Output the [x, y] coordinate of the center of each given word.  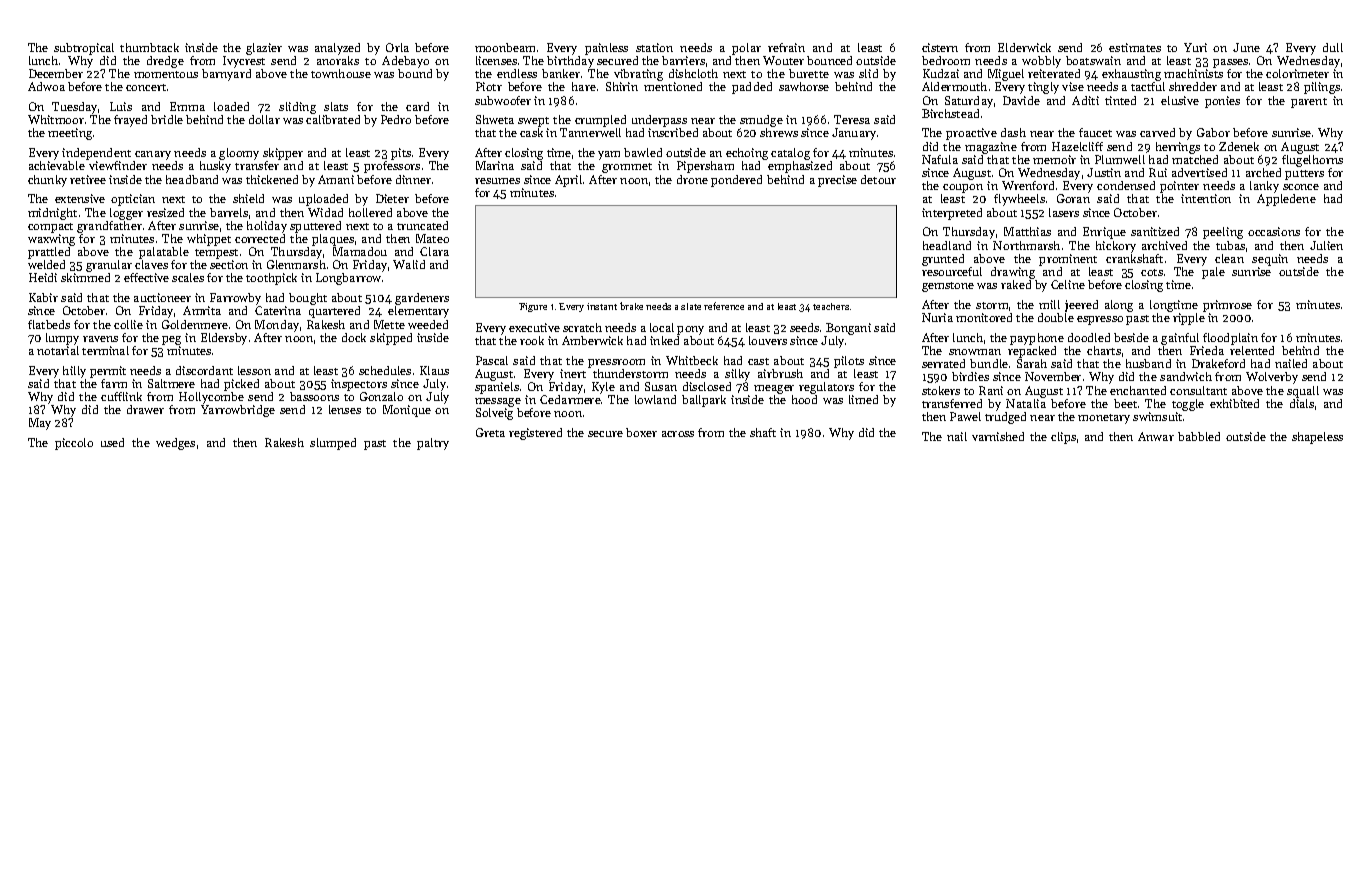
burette [809, 73]
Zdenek [1239, 146]
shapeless [1317, 438]
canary [153, 155]
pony [690, 330]
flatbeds [49, 324]
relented [1252, 350]
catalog [790, 154]
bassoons [314, 396]
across [678, 434]
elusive [1180, 100]
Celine [1068, 284]
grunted [943, 260]
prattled [49, 253]
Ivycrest [244, 62]
